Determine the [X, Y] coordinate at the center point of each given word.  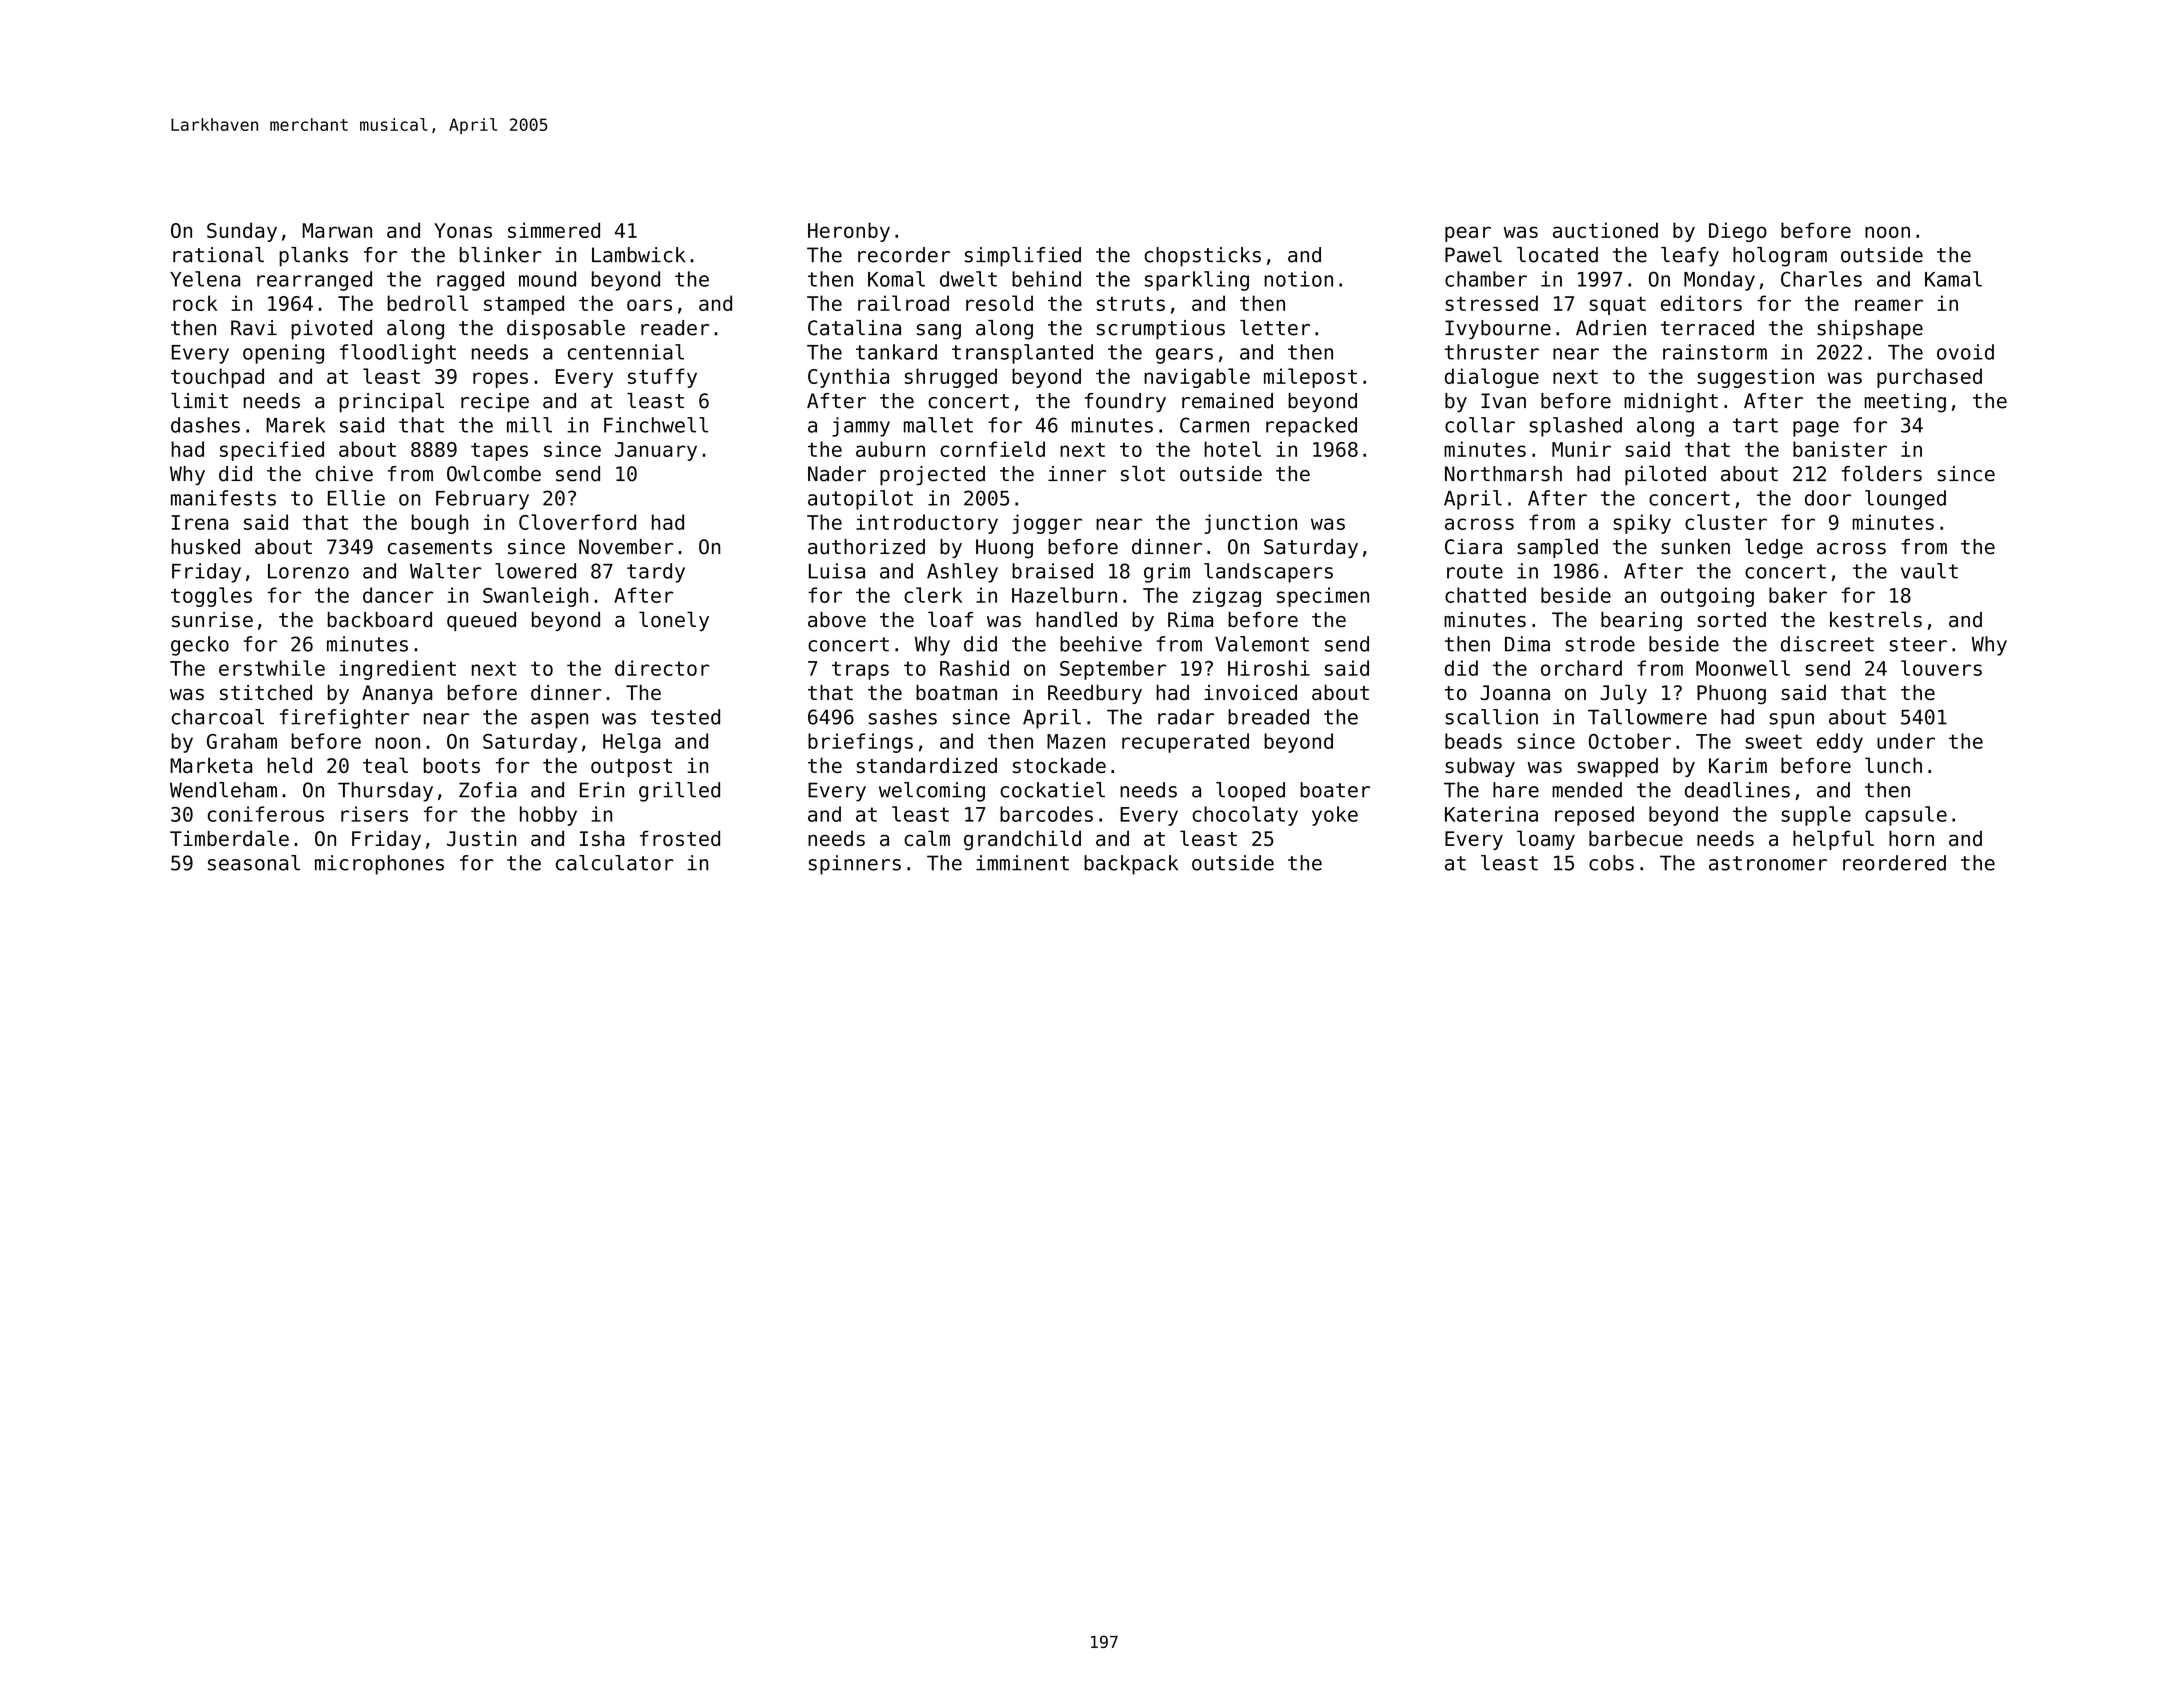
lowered [535, 571]
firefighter [344, 719]
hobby [548, 816]
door [1828, 498]
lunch [1893, 765]
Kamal [1953, 279]
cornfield [992, 449]
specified [272, 451]
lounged [1905, 500]
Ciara [1473, 547]
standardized [927, 765]
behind [1046, 279]
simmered [554, 230]
